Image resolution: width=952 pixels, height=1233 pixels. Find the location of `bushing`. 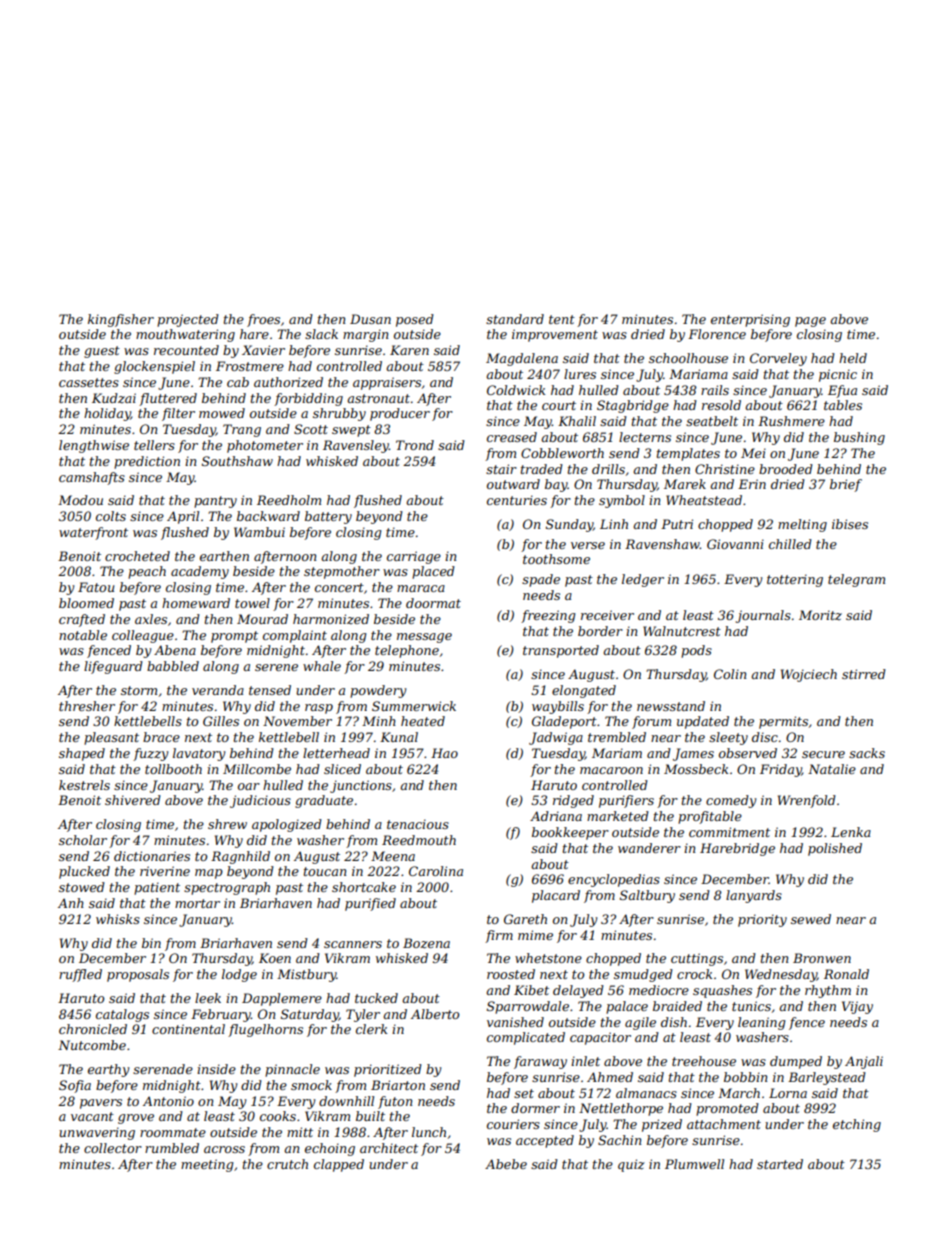

bushing is located at coordinates (859, 438).
